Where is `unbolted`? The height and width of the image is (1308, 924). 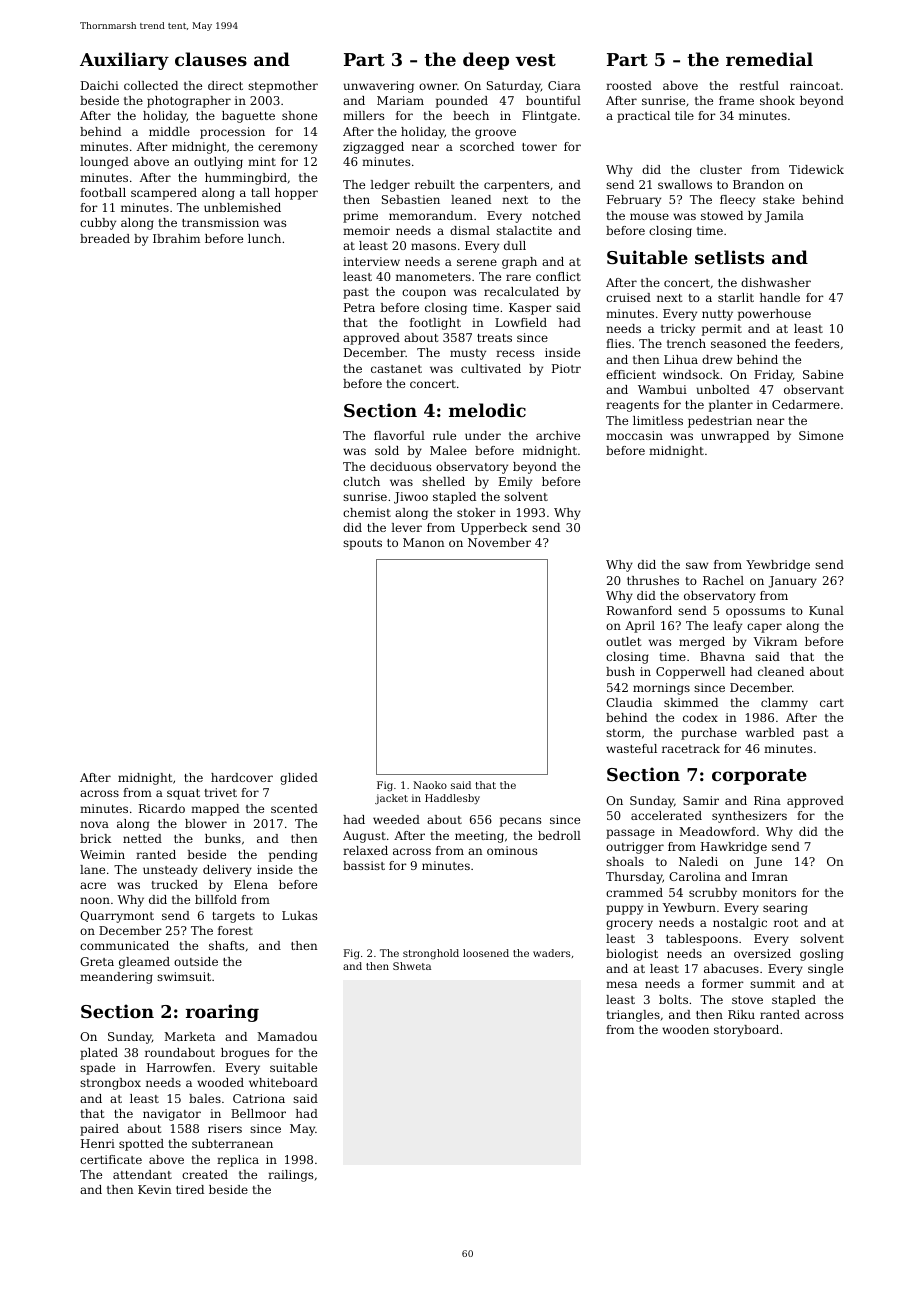 unbolted is located at coordinates (723, 389).
